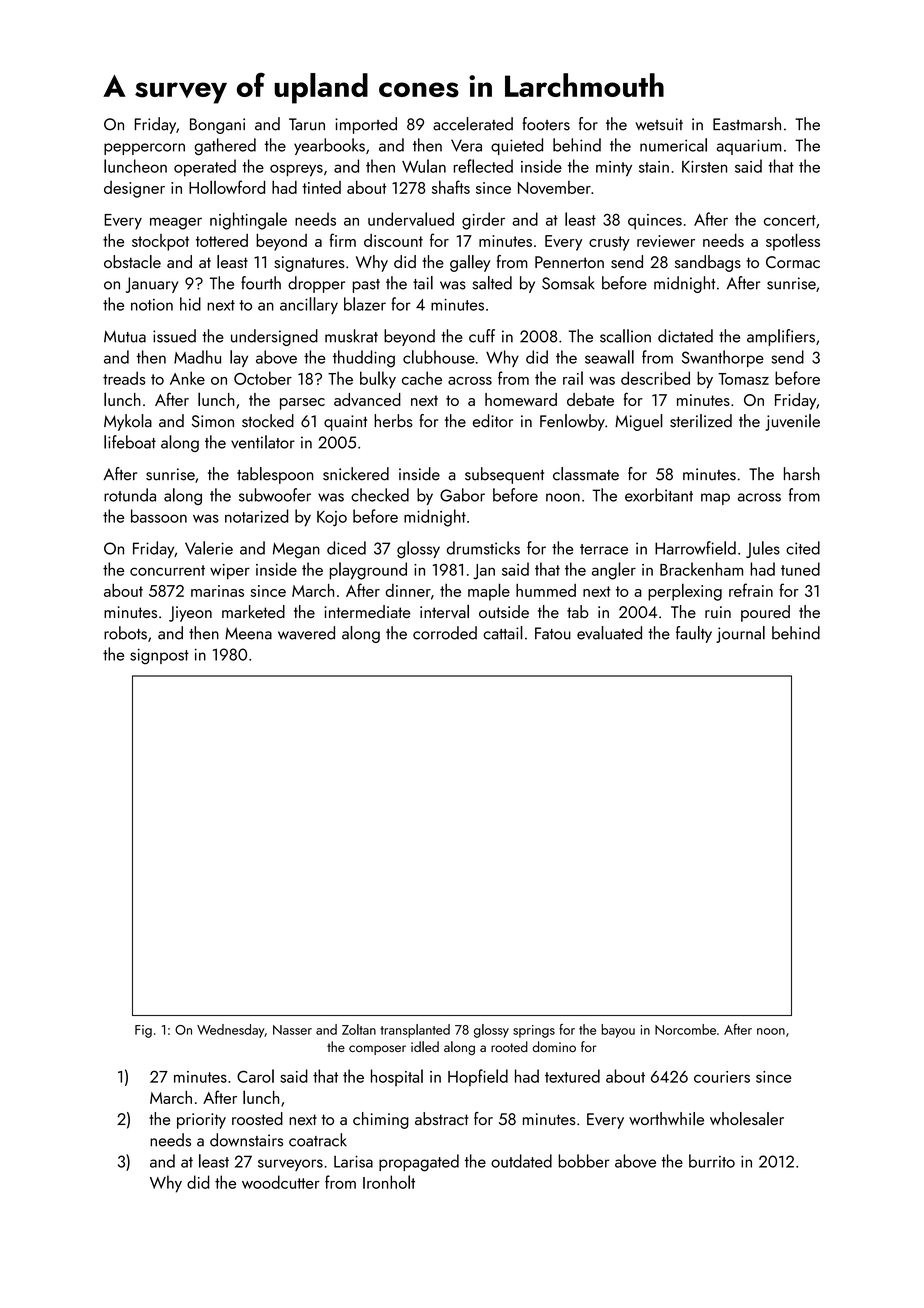 The image size is (924, 1308). Describe the element at coordinates (343, 240) in the image. I see `firm` at that location.
